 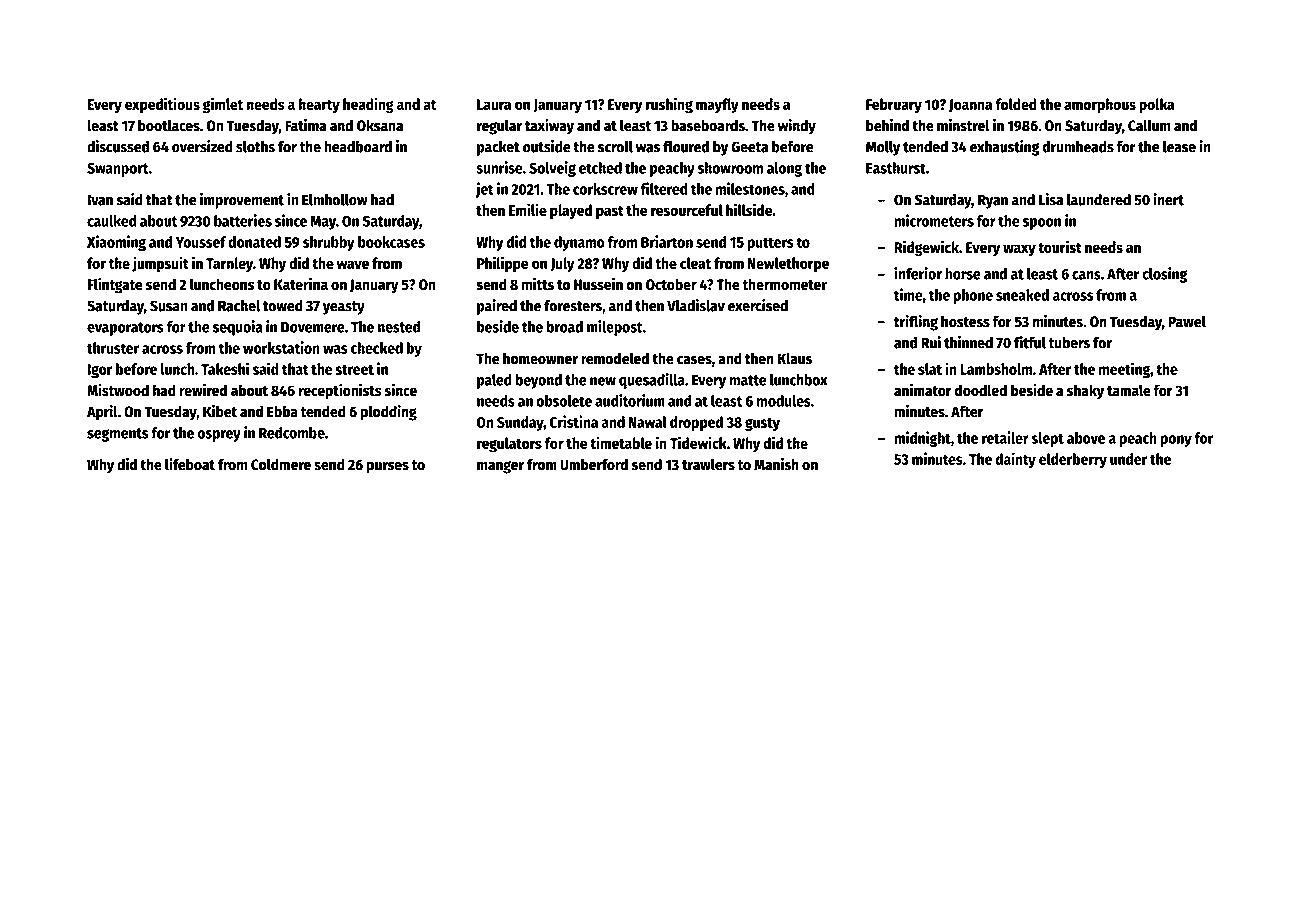 What do you see at coordinates (708, 464) in the screenshot?
I see `trawlers` at bounding box center [708, 464].
